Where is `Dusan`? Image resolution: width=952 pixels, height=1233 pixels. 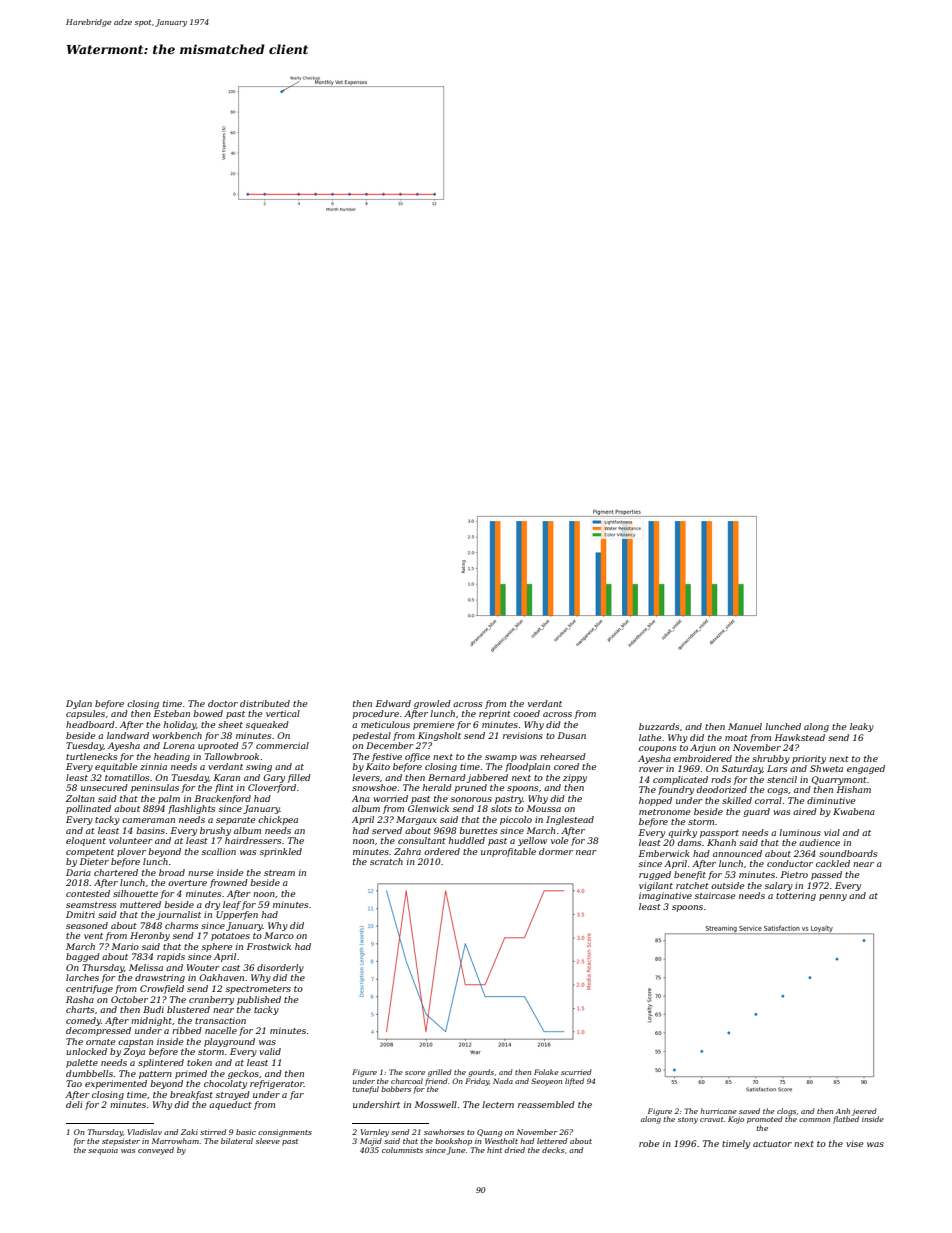
Dusan is located at coordinates (572, 735).
